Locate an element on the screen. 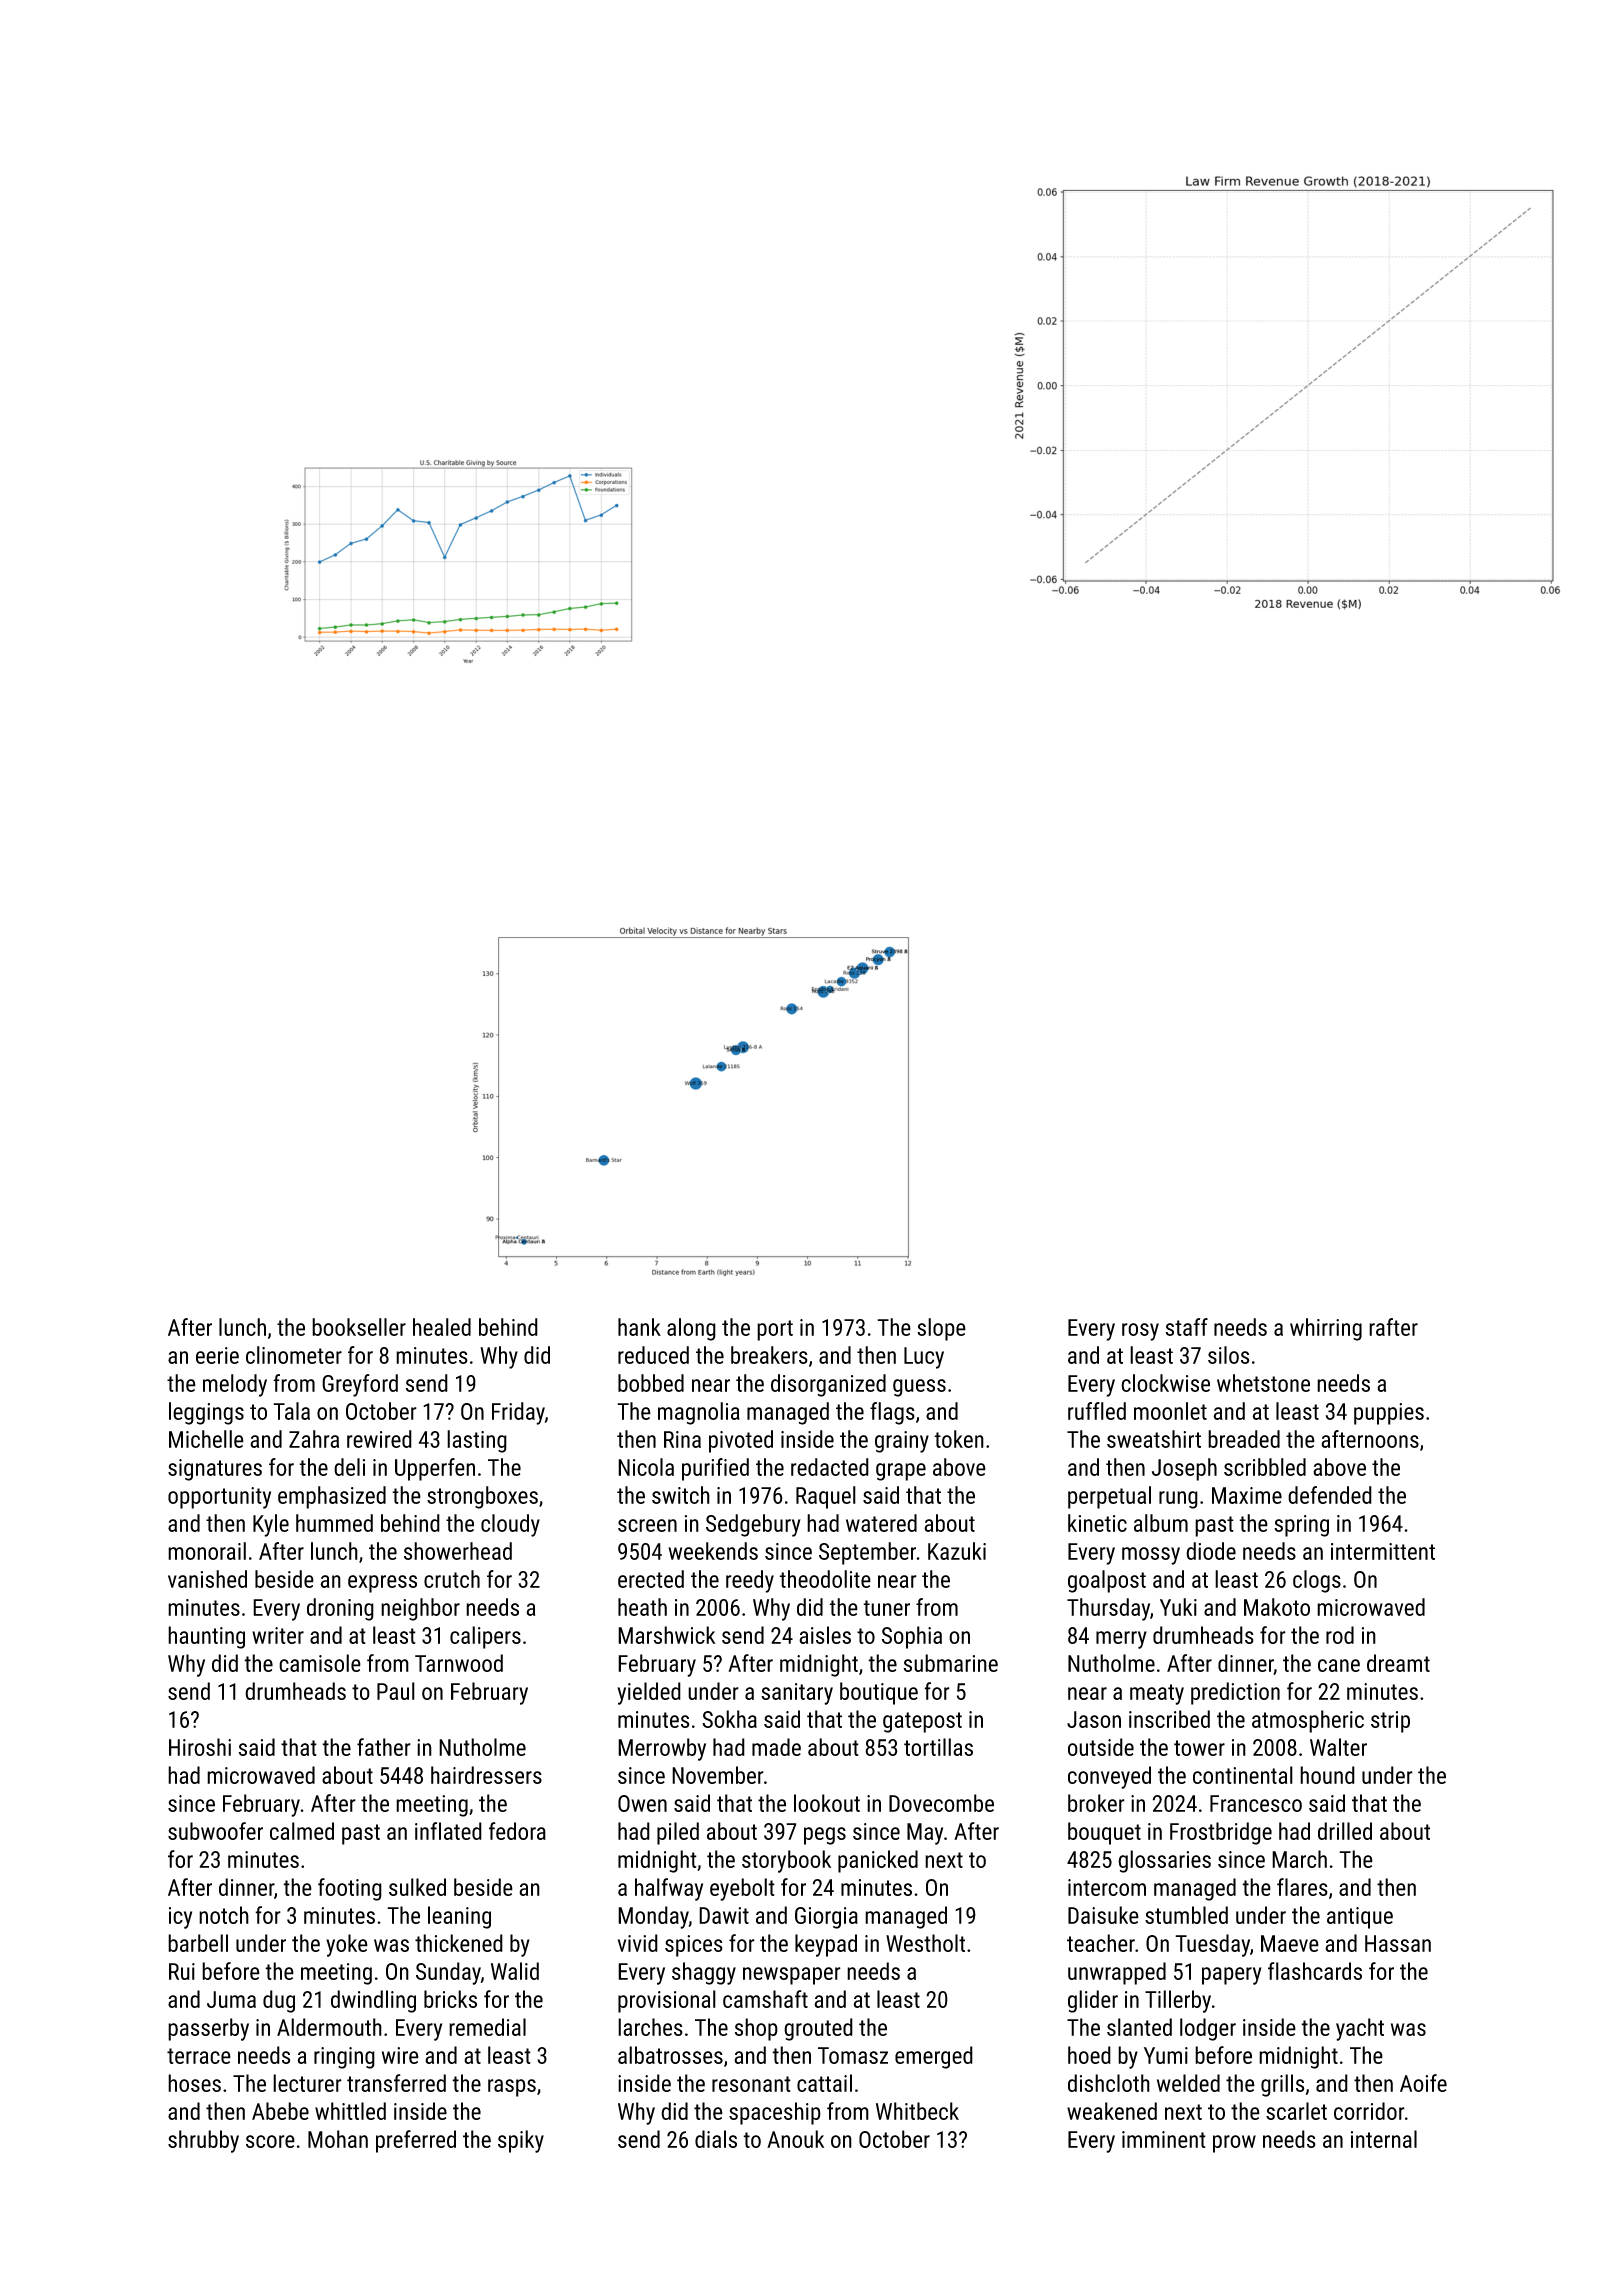 The width and height of the screenshot is (1620, 2292). clockwise is located at coordinates (1165, 1383).
